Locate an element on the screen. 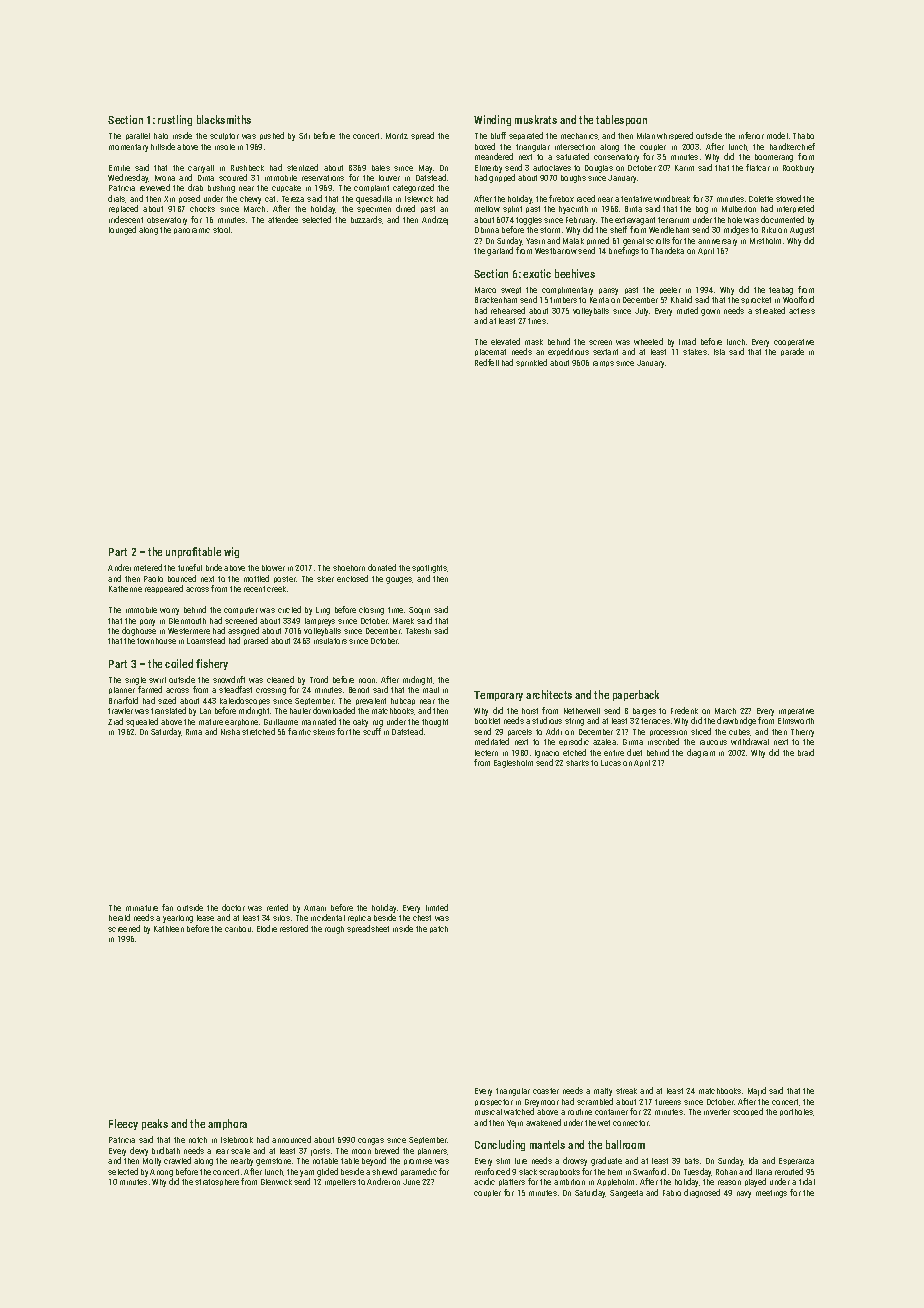 This screenshot has width=924, height=1308. scuff is located at coordinates (372, 731).
